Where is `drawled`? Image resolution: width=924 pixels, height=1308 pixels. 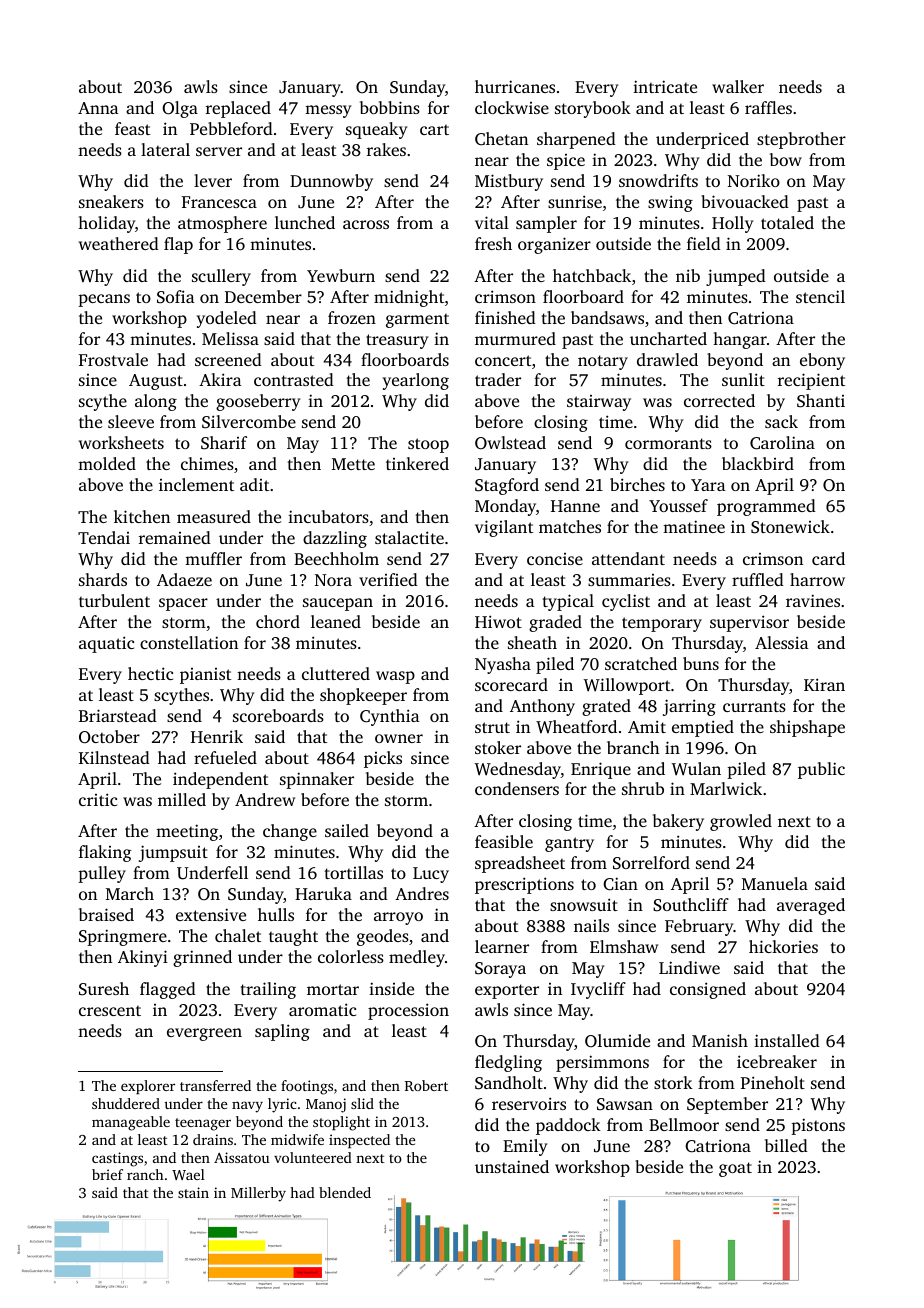 drawled is located at coordinates (667, 359).
